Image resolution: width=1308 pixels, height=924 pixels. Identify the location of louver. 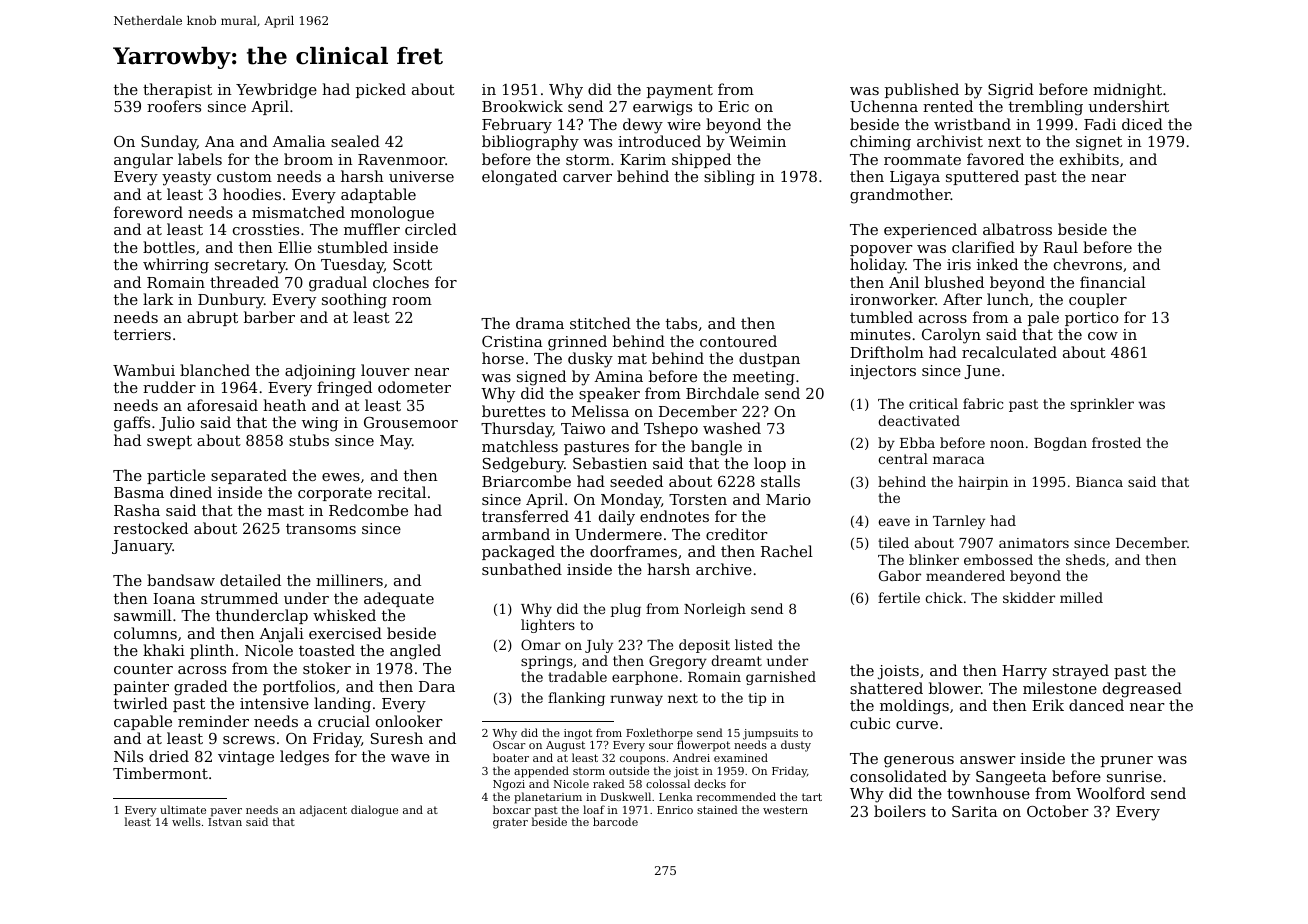
(385, 370).
